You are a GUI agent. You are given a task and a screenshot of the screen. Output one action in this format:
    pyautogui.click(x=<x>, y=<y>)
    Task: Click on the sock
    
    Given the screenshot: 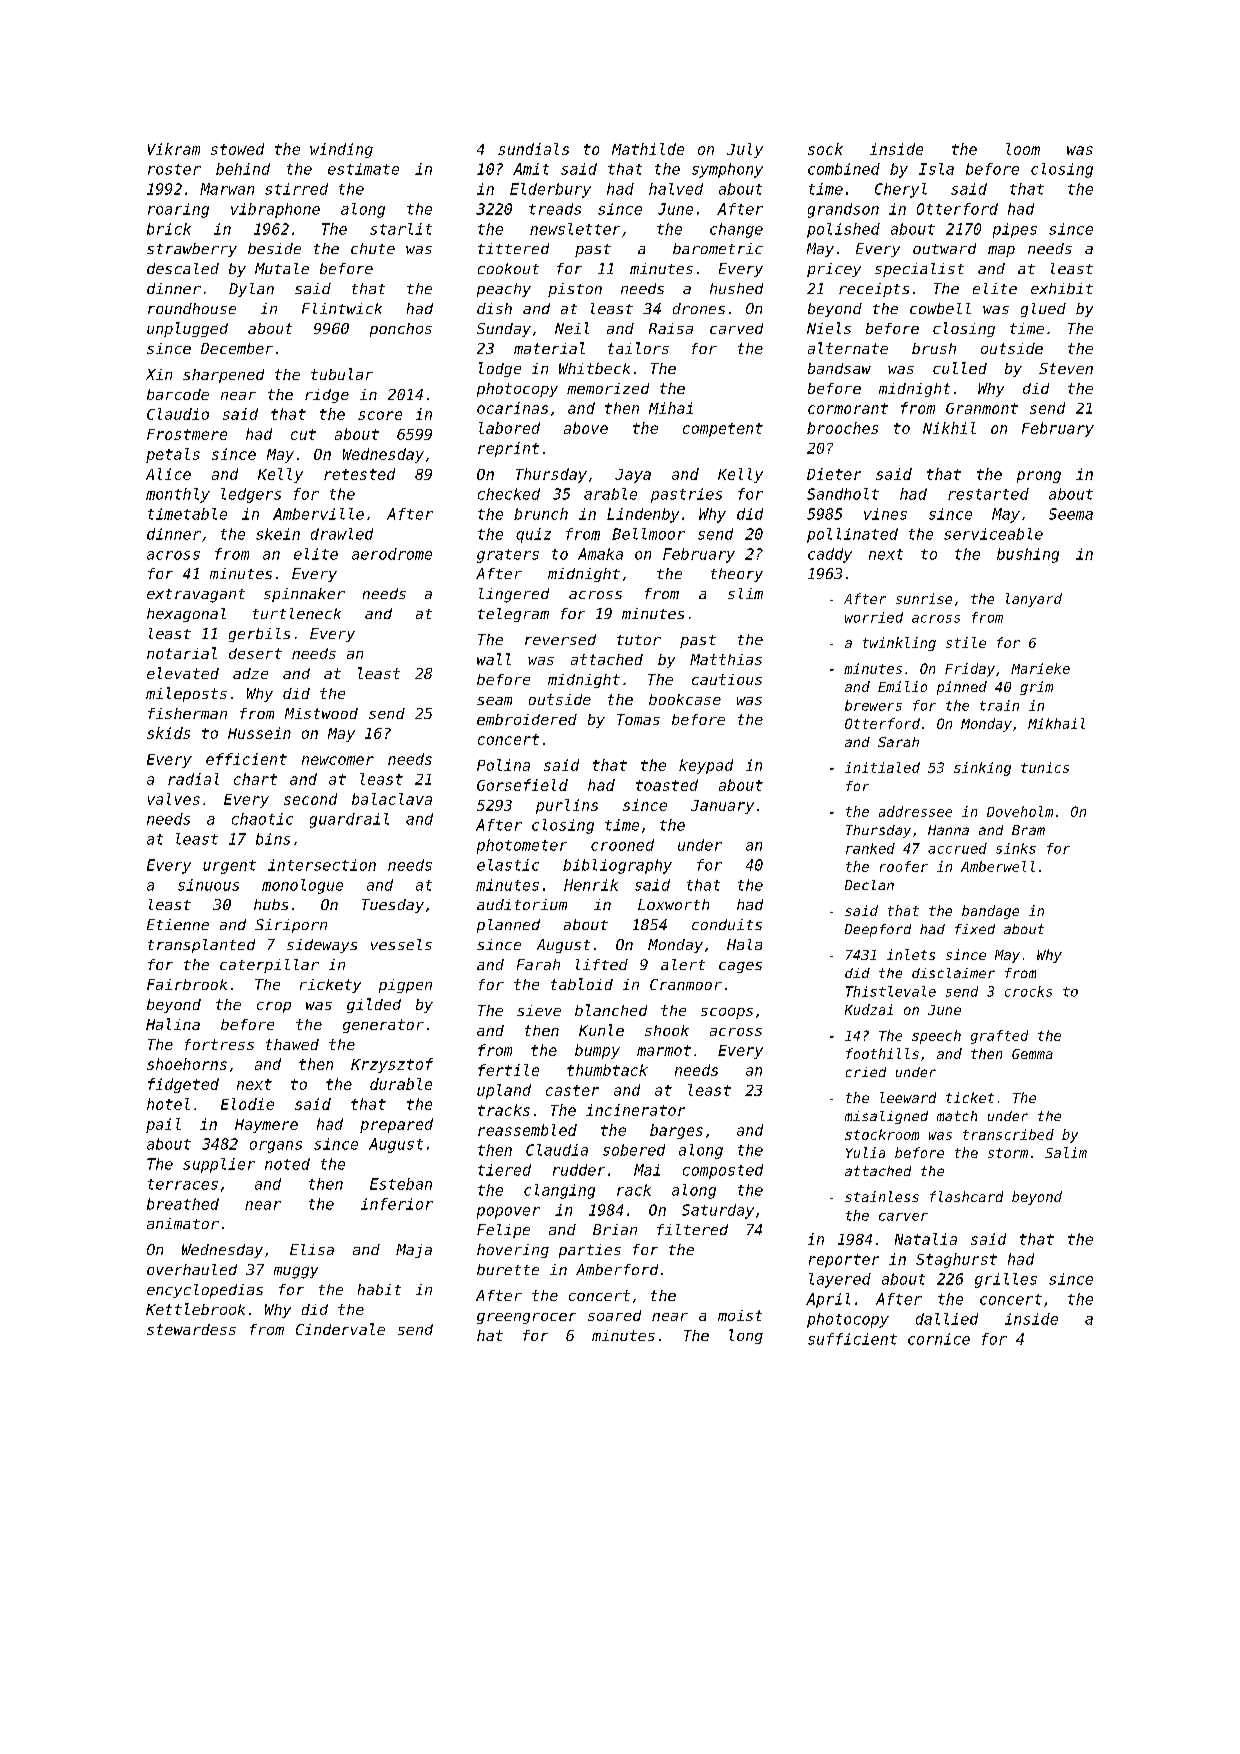 What is the action you would take?
    pyautogui.click(x=825, y=149)
